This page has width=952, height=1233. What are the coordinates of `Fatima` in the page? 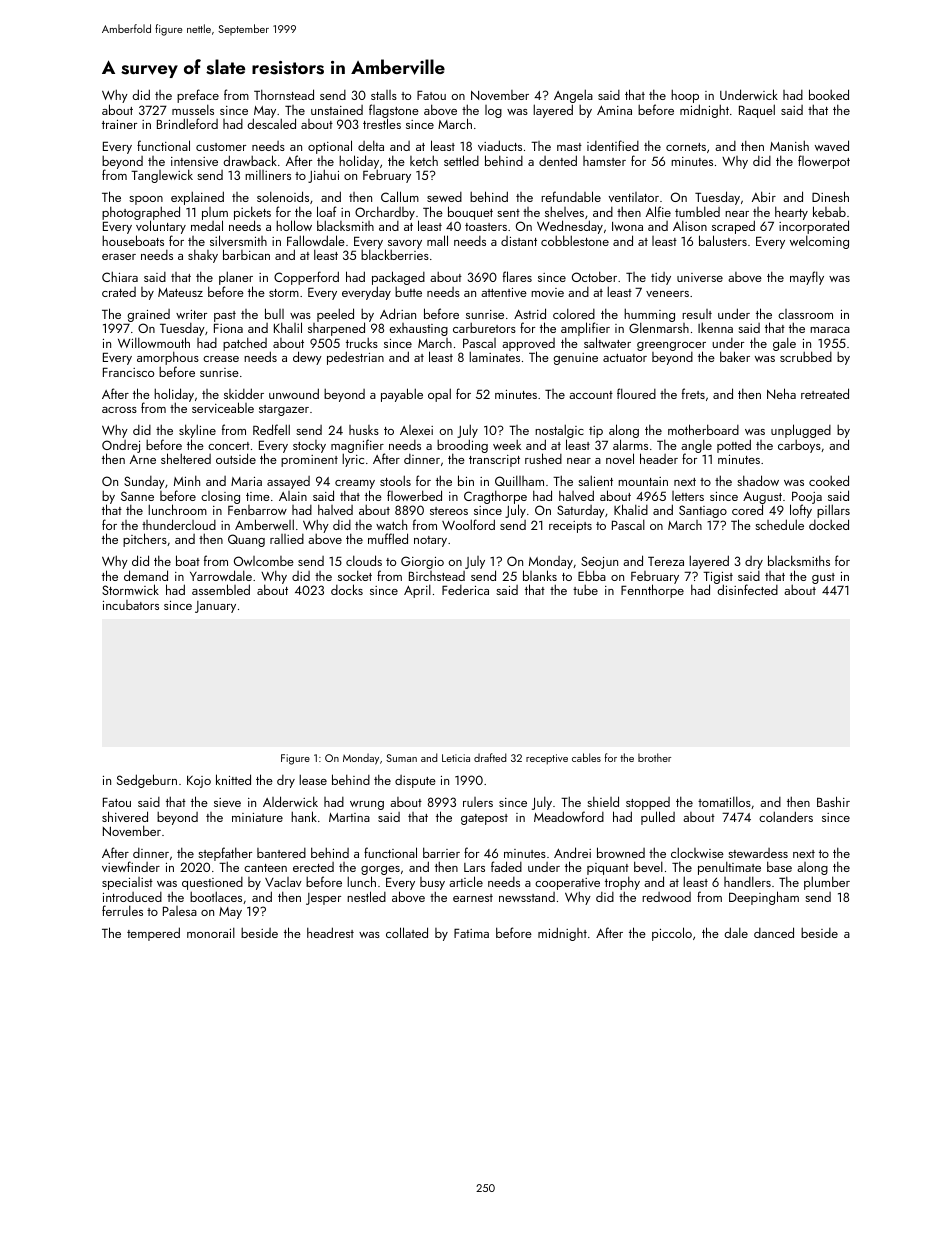 It's located at (471, 933).
